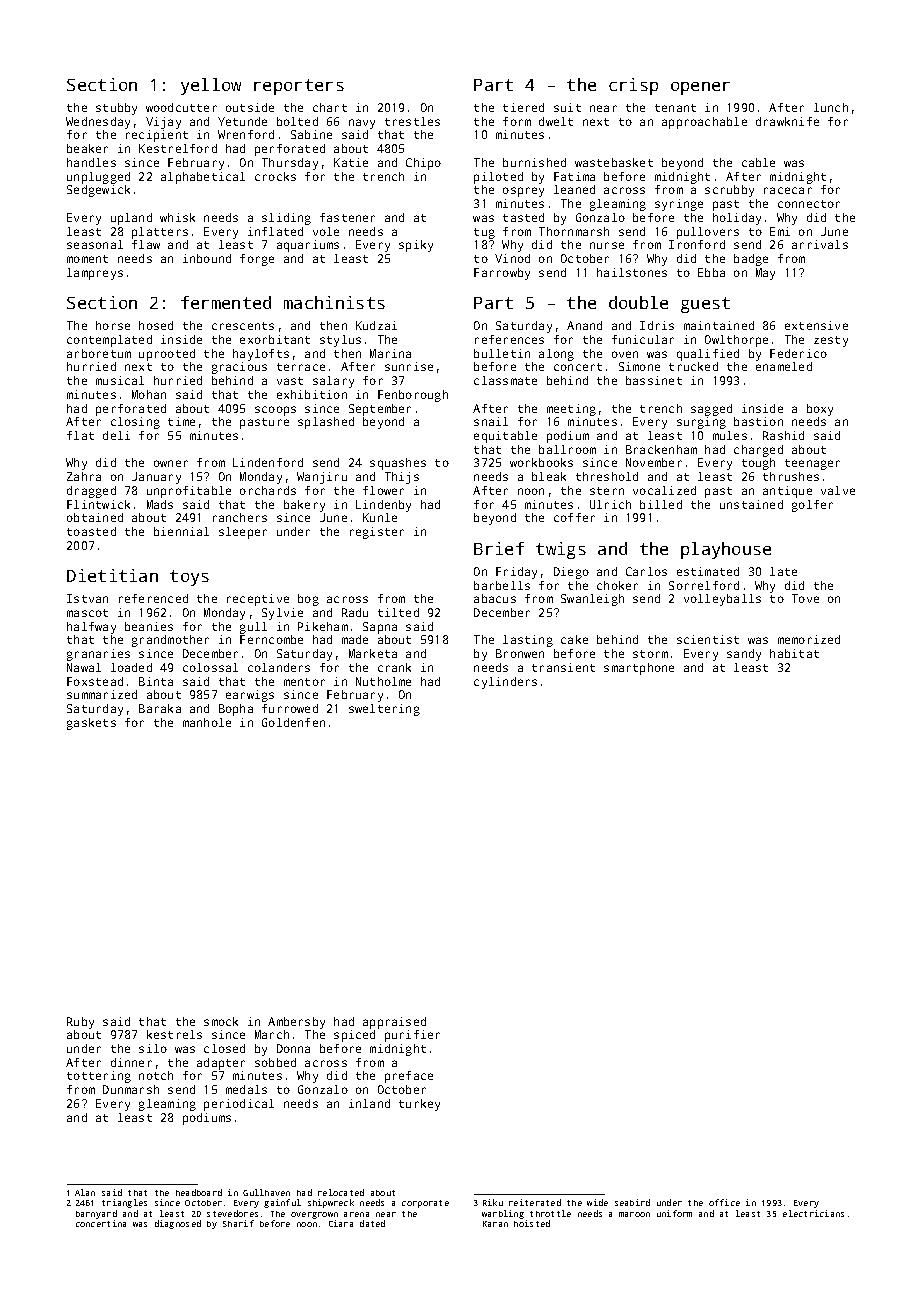 The width and height of the image is (924, 1308). I want to click on tottering, so click(99, 1077).
